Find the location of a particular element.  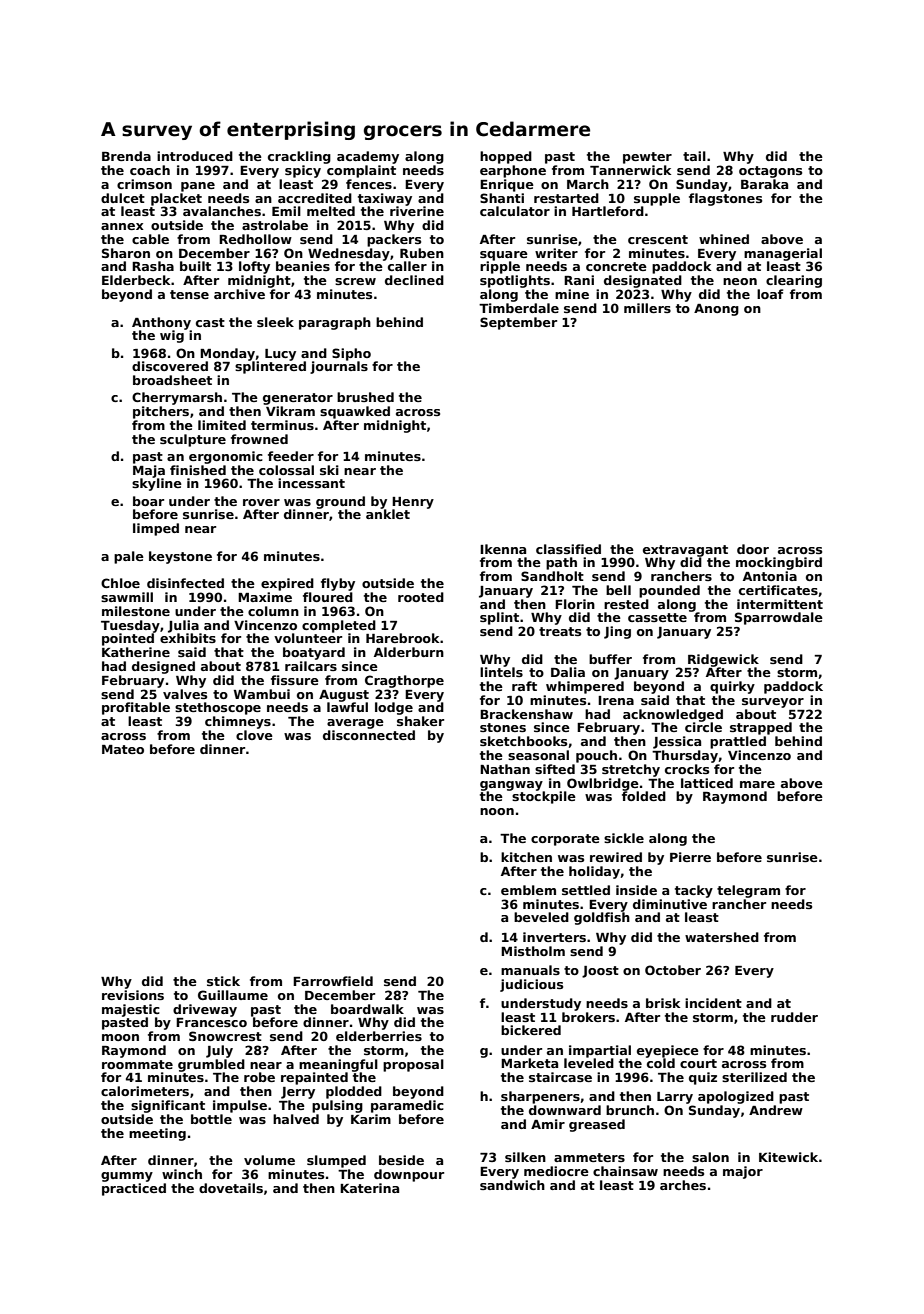

academy is located at coordinates (368, 157).
